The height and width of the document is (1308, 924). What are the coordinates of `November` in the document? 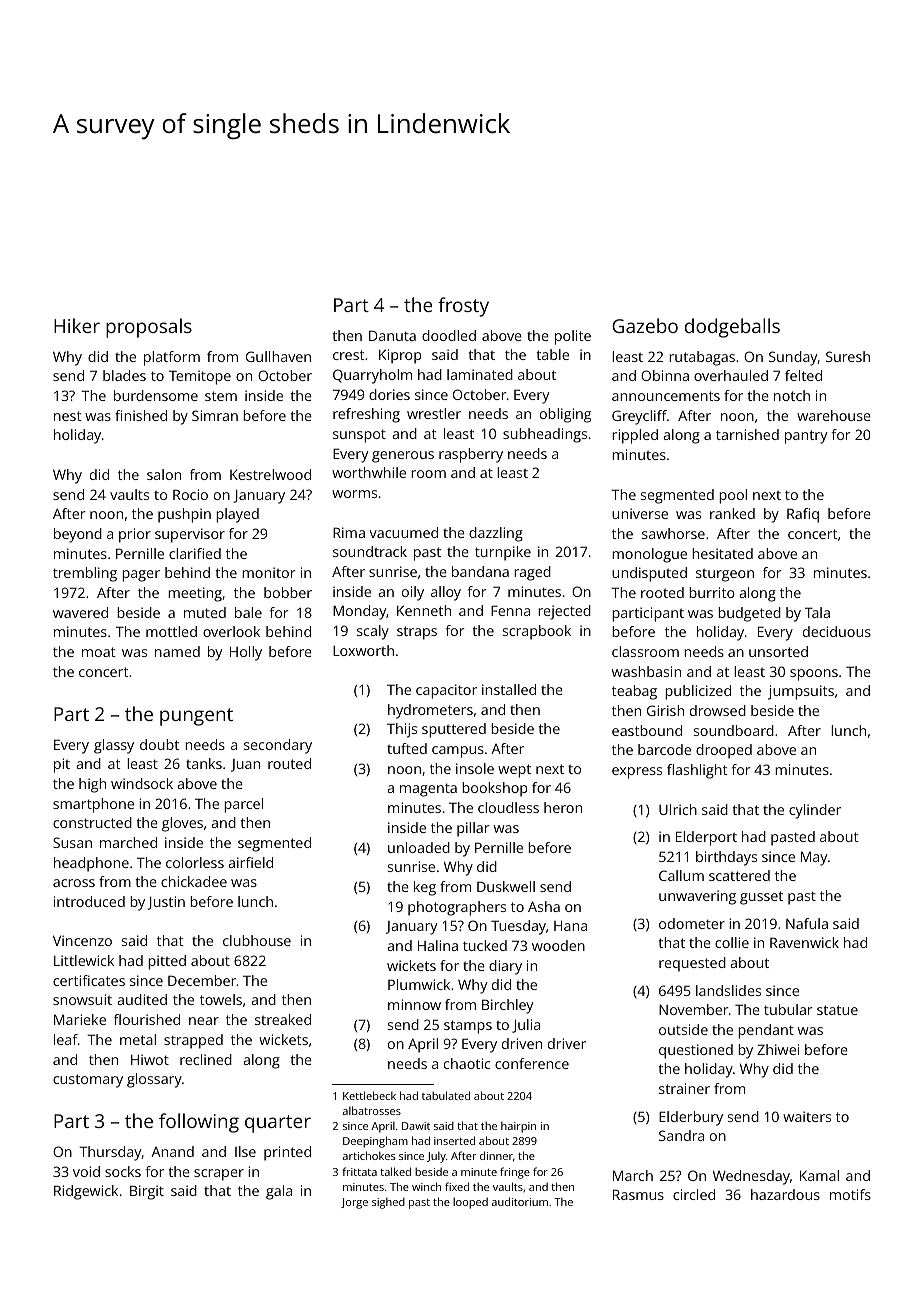 It's located at (694, 1009).
